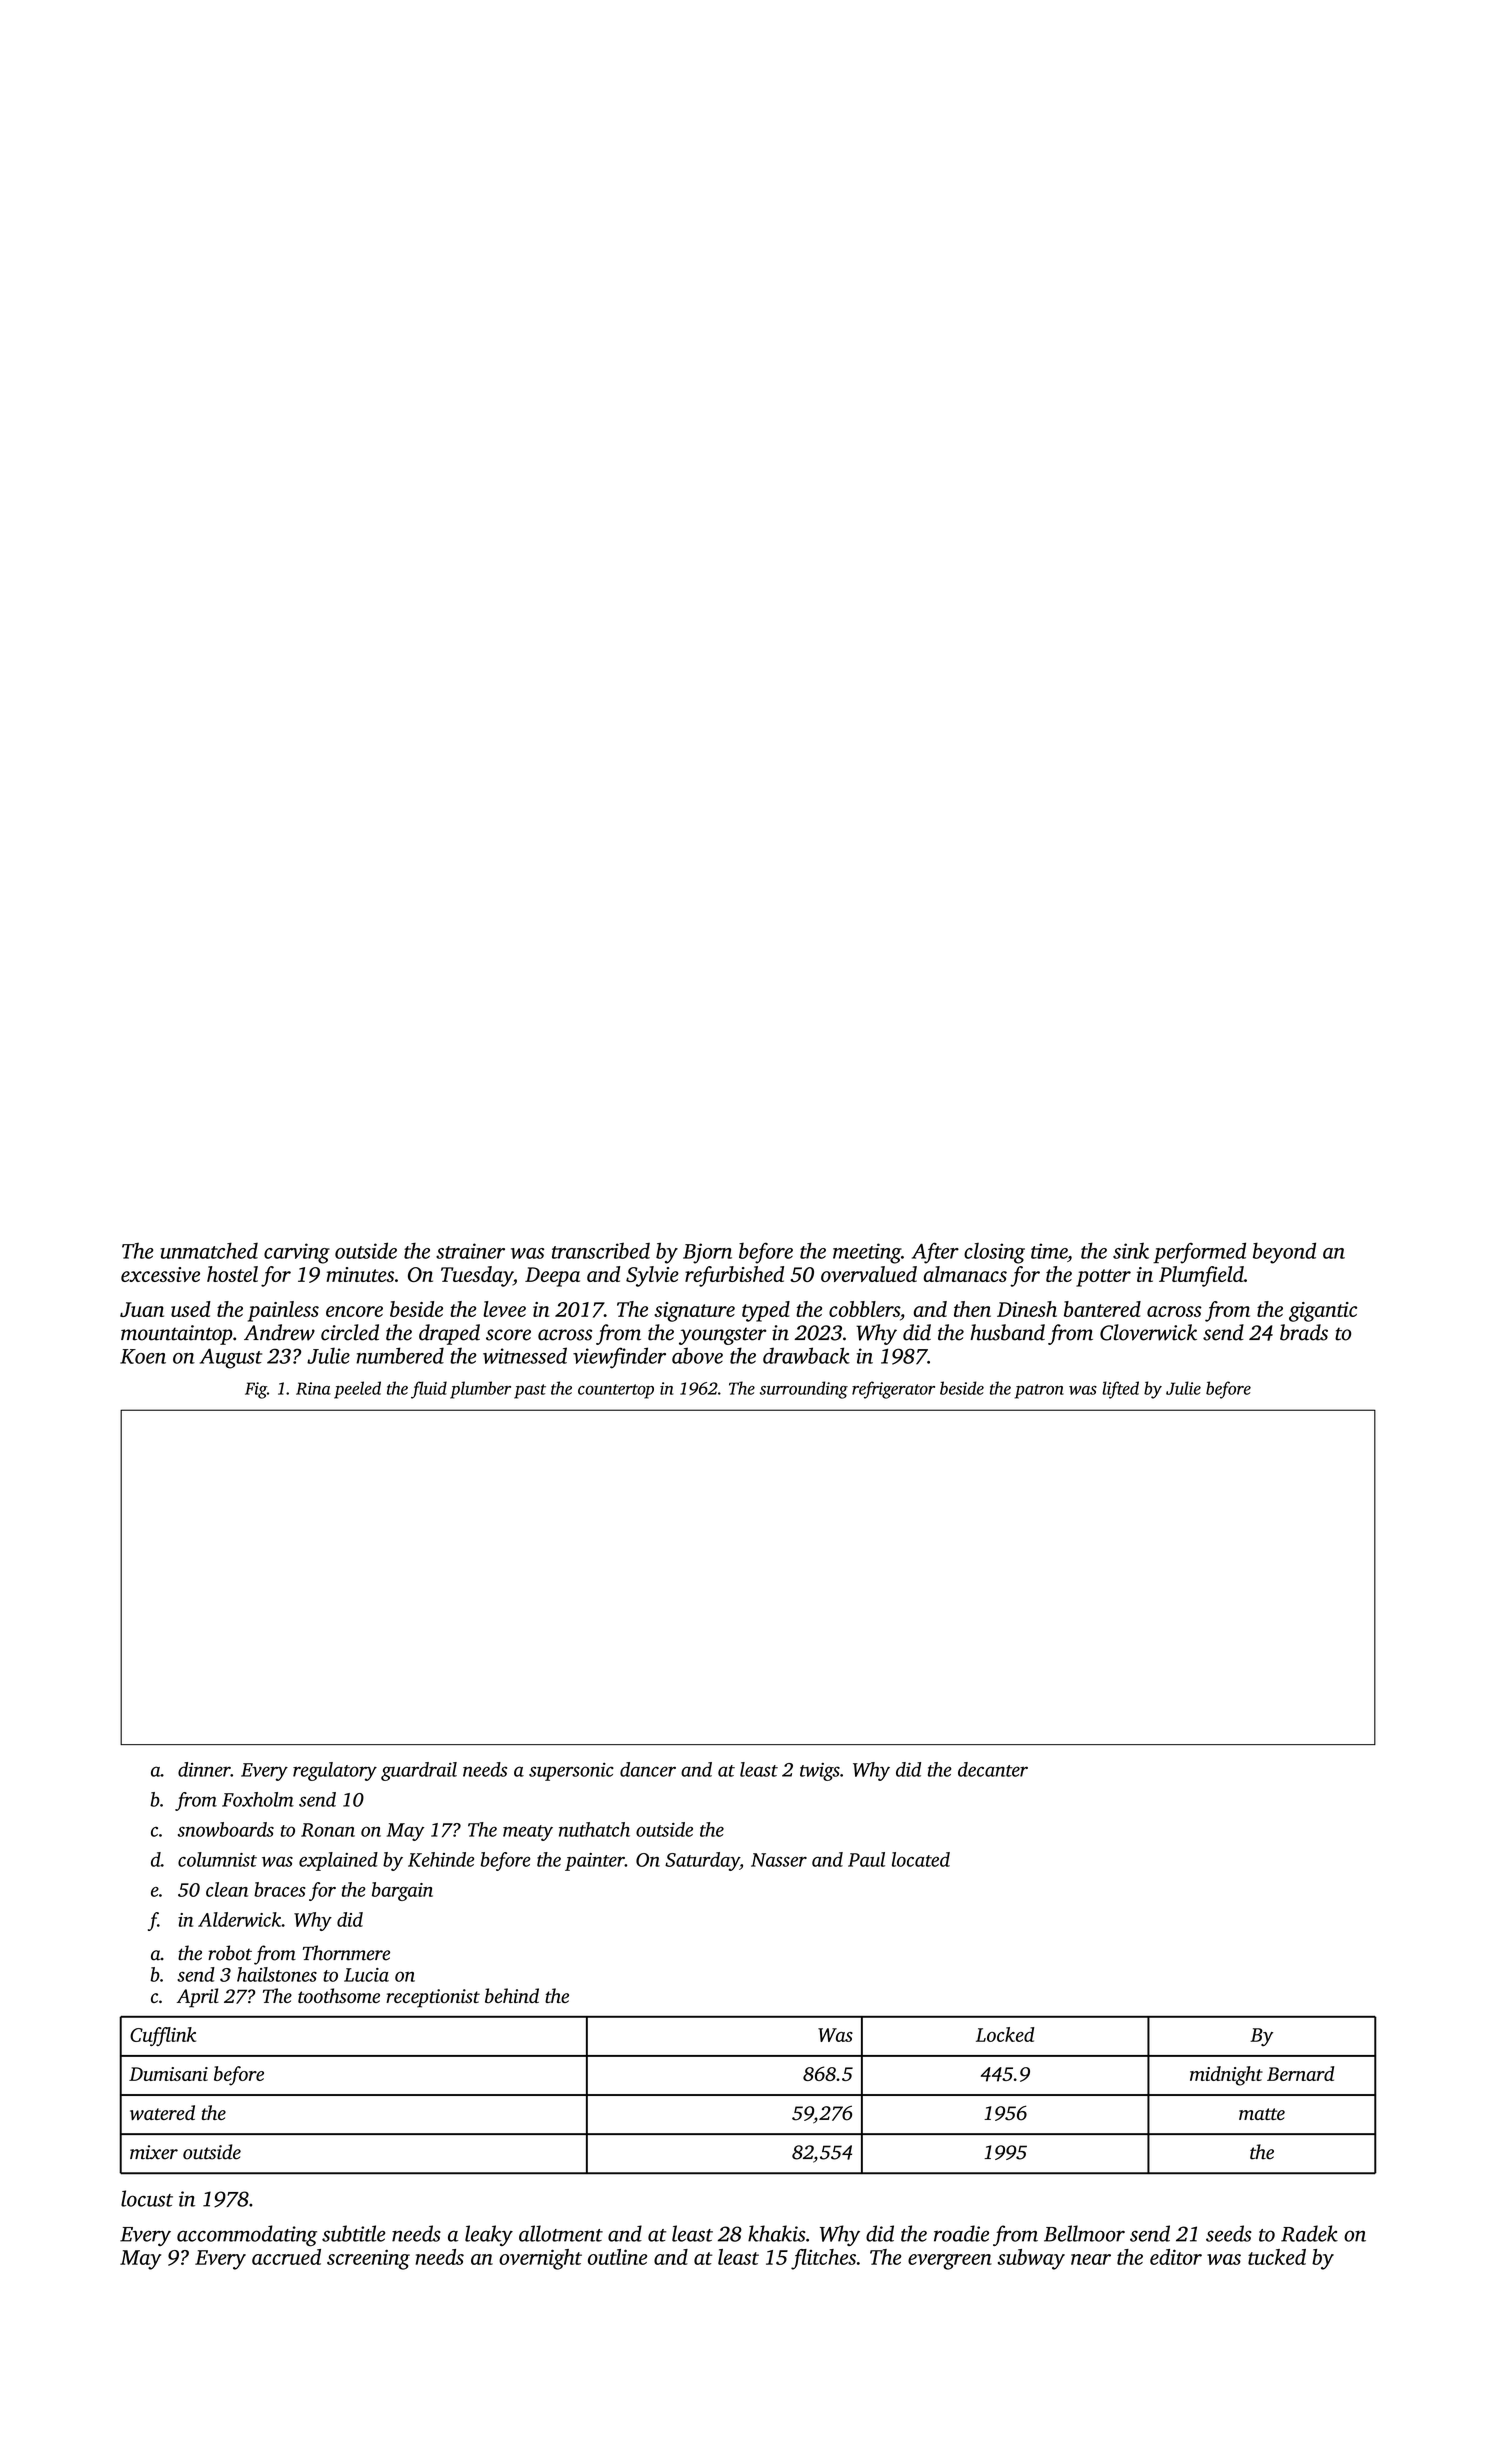 This document has height=2464, width=1496. Describe the element at coordinates (204, 1769) in the document. I see `dinner` at that location.
